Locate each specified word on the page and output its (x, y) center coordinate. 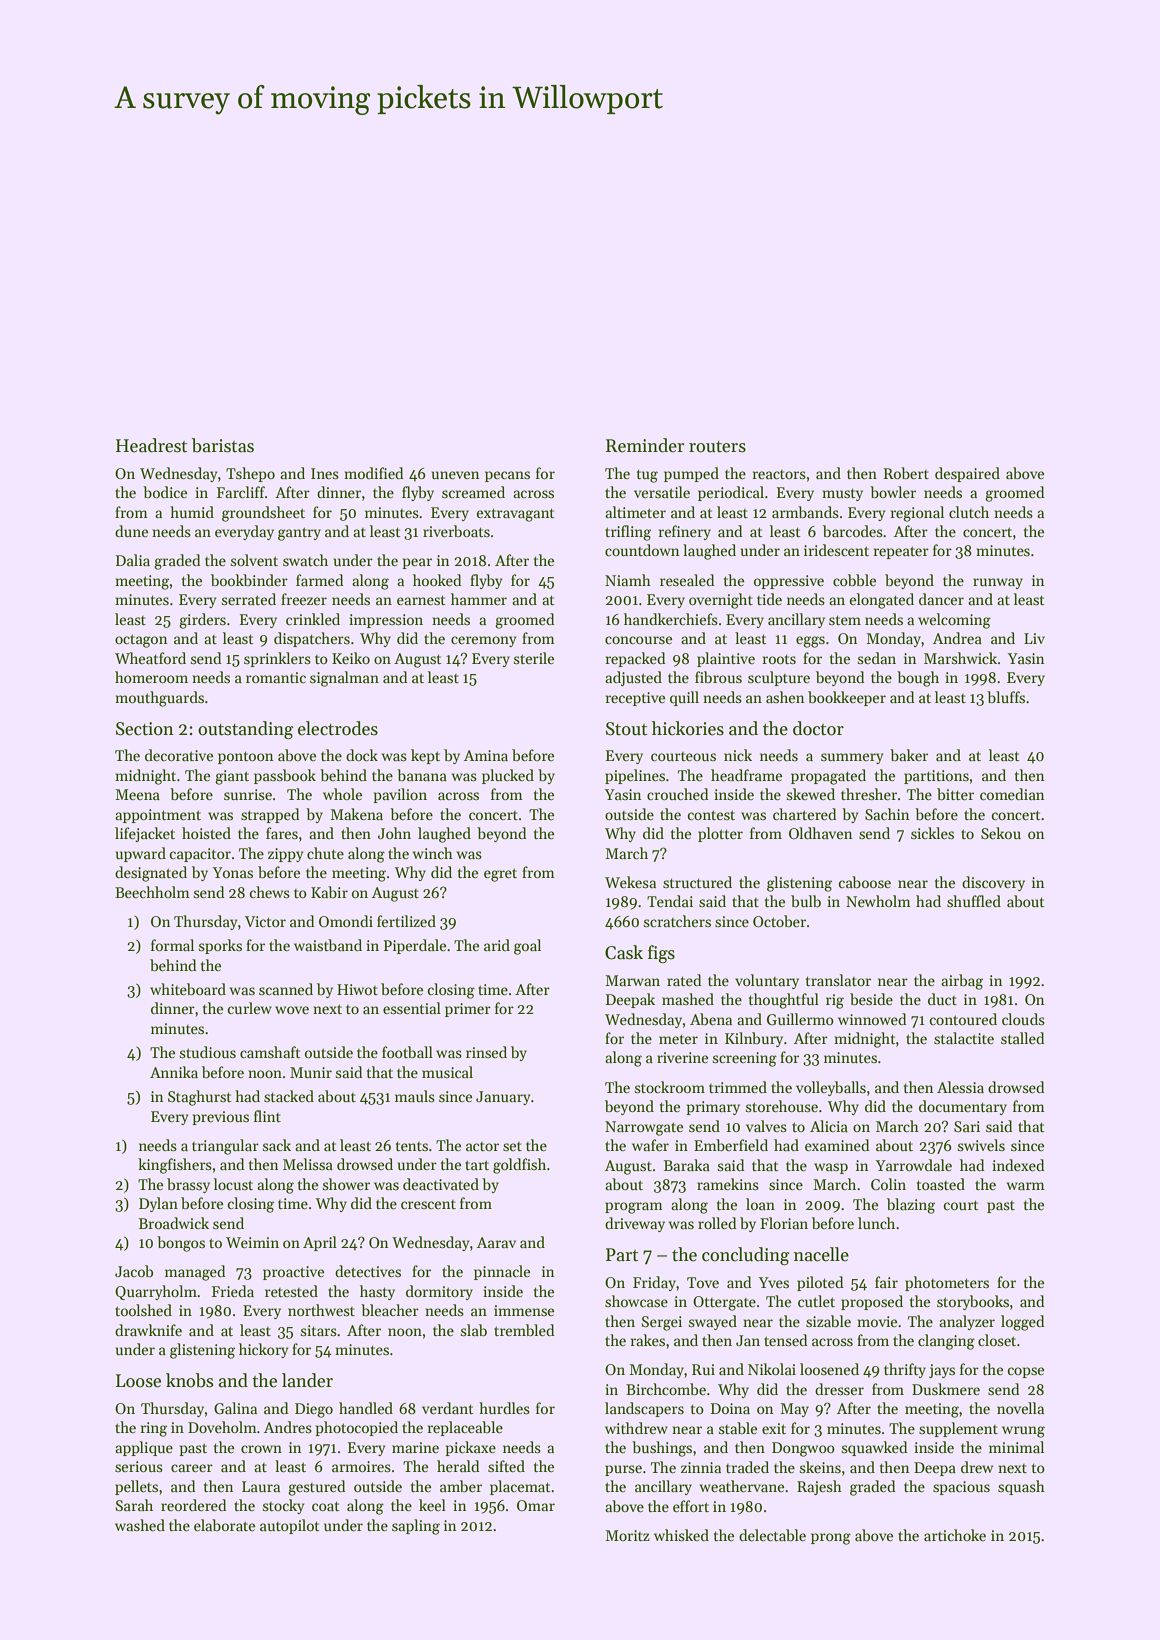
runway (998, 583)
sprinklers (277, 659)
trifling (628, 533)
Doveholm (222, 1427)
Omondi (346, 921)
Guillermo (800, 1019)
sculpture (779, 678)
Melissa (308, 1164)
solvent (254, 560)
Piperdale (415, 946)
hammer (479, 599)
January (503, 1098)
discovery (993, 883)
